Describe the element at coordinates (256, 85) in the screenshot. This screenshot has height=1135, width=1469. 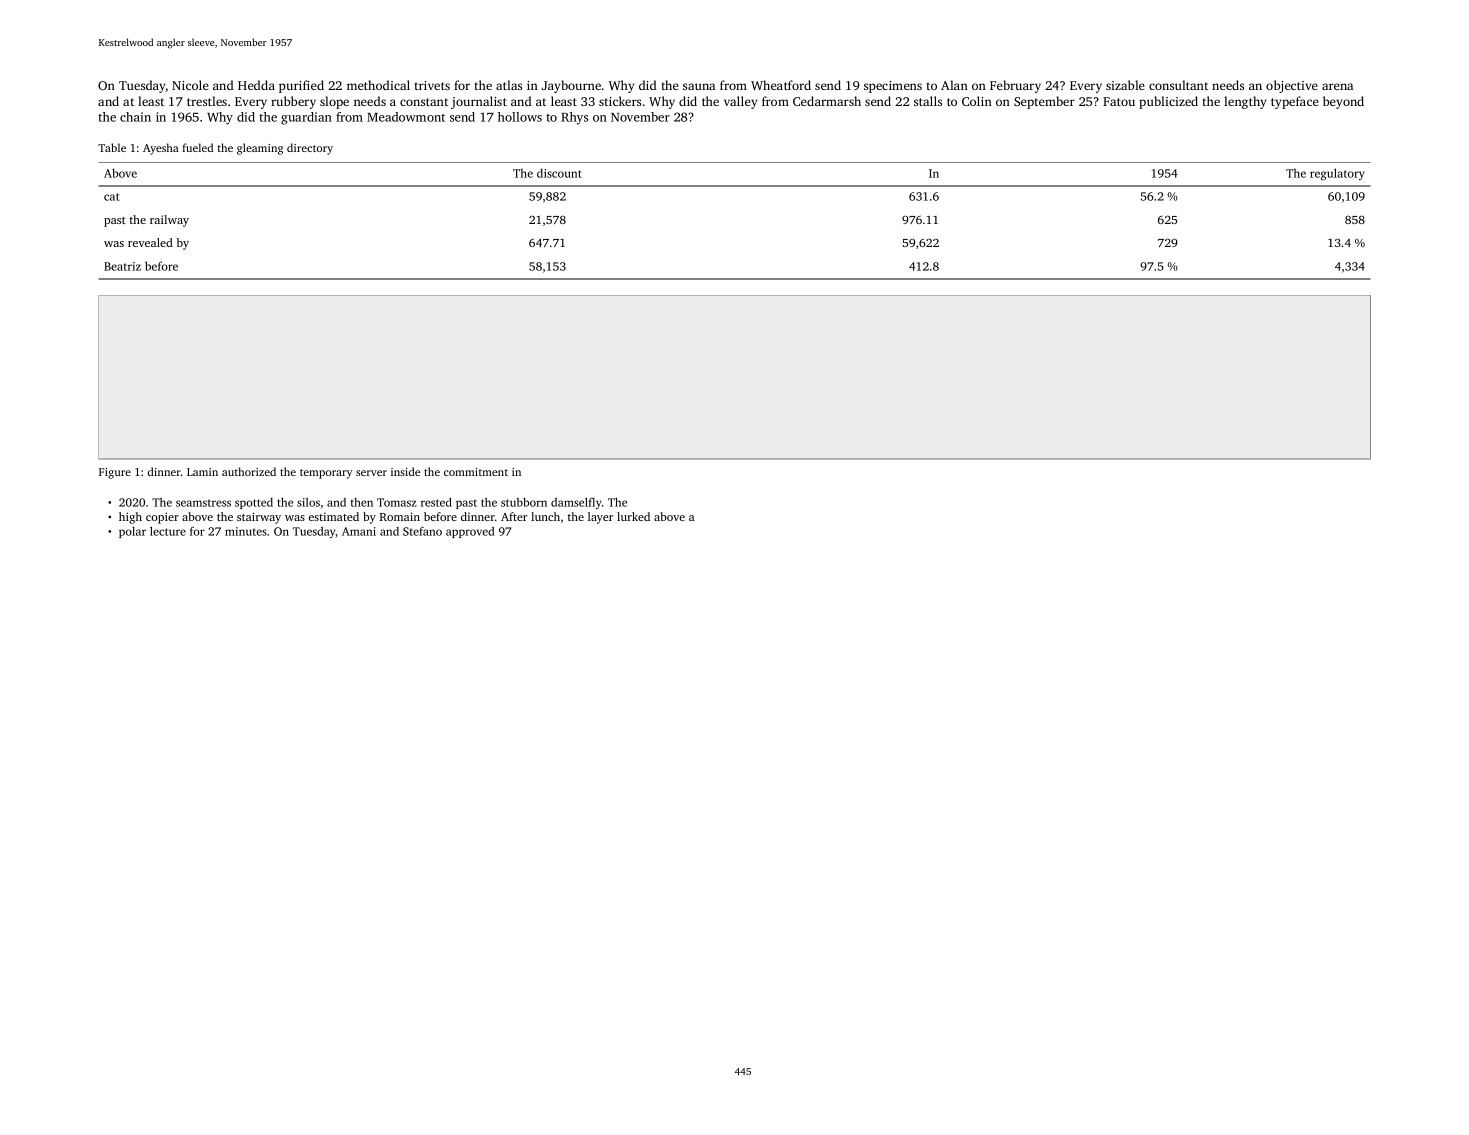
I see `Hedda` at that location.
